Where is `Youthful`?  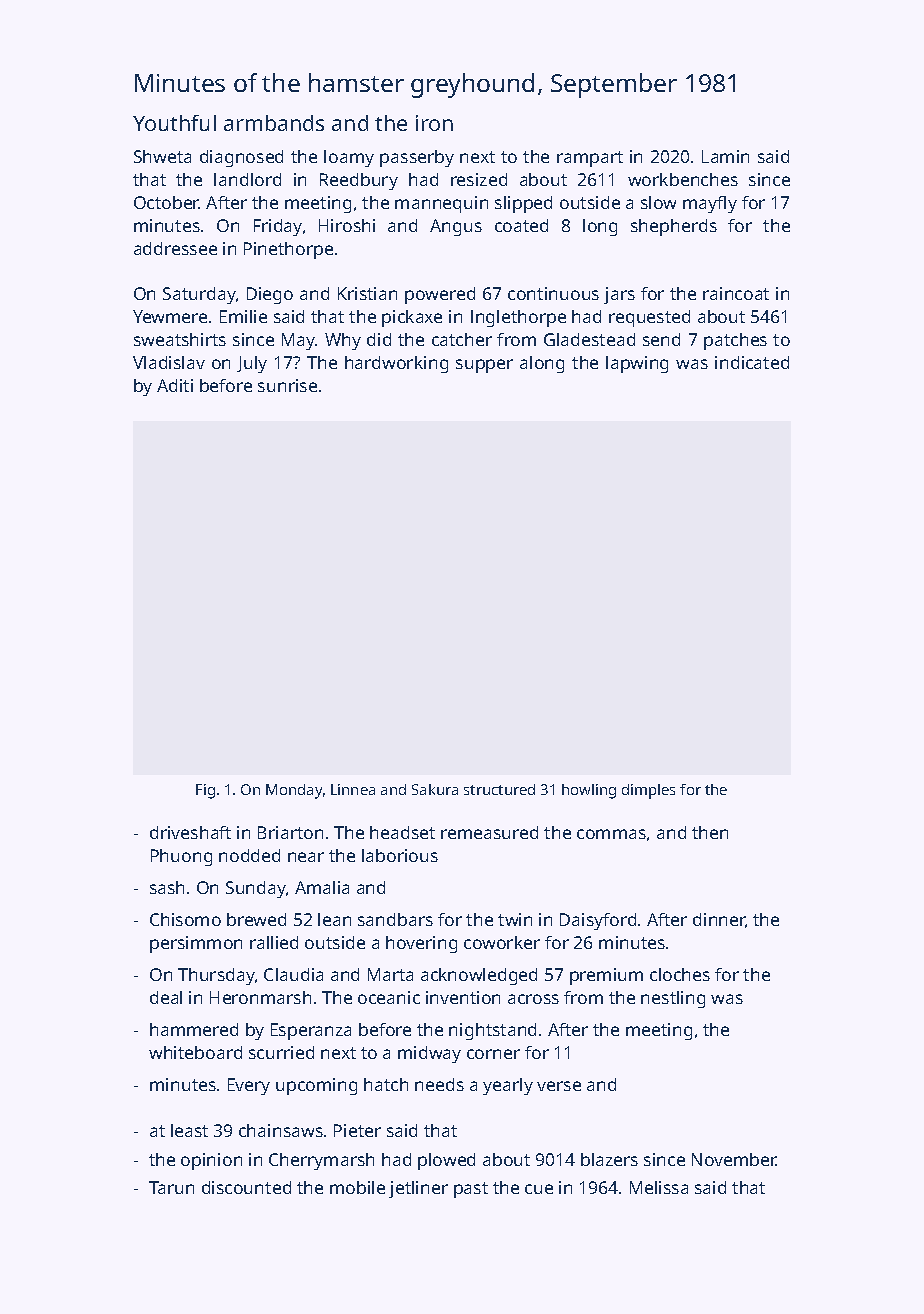 Youthful is located at coordinates (174, 123).
